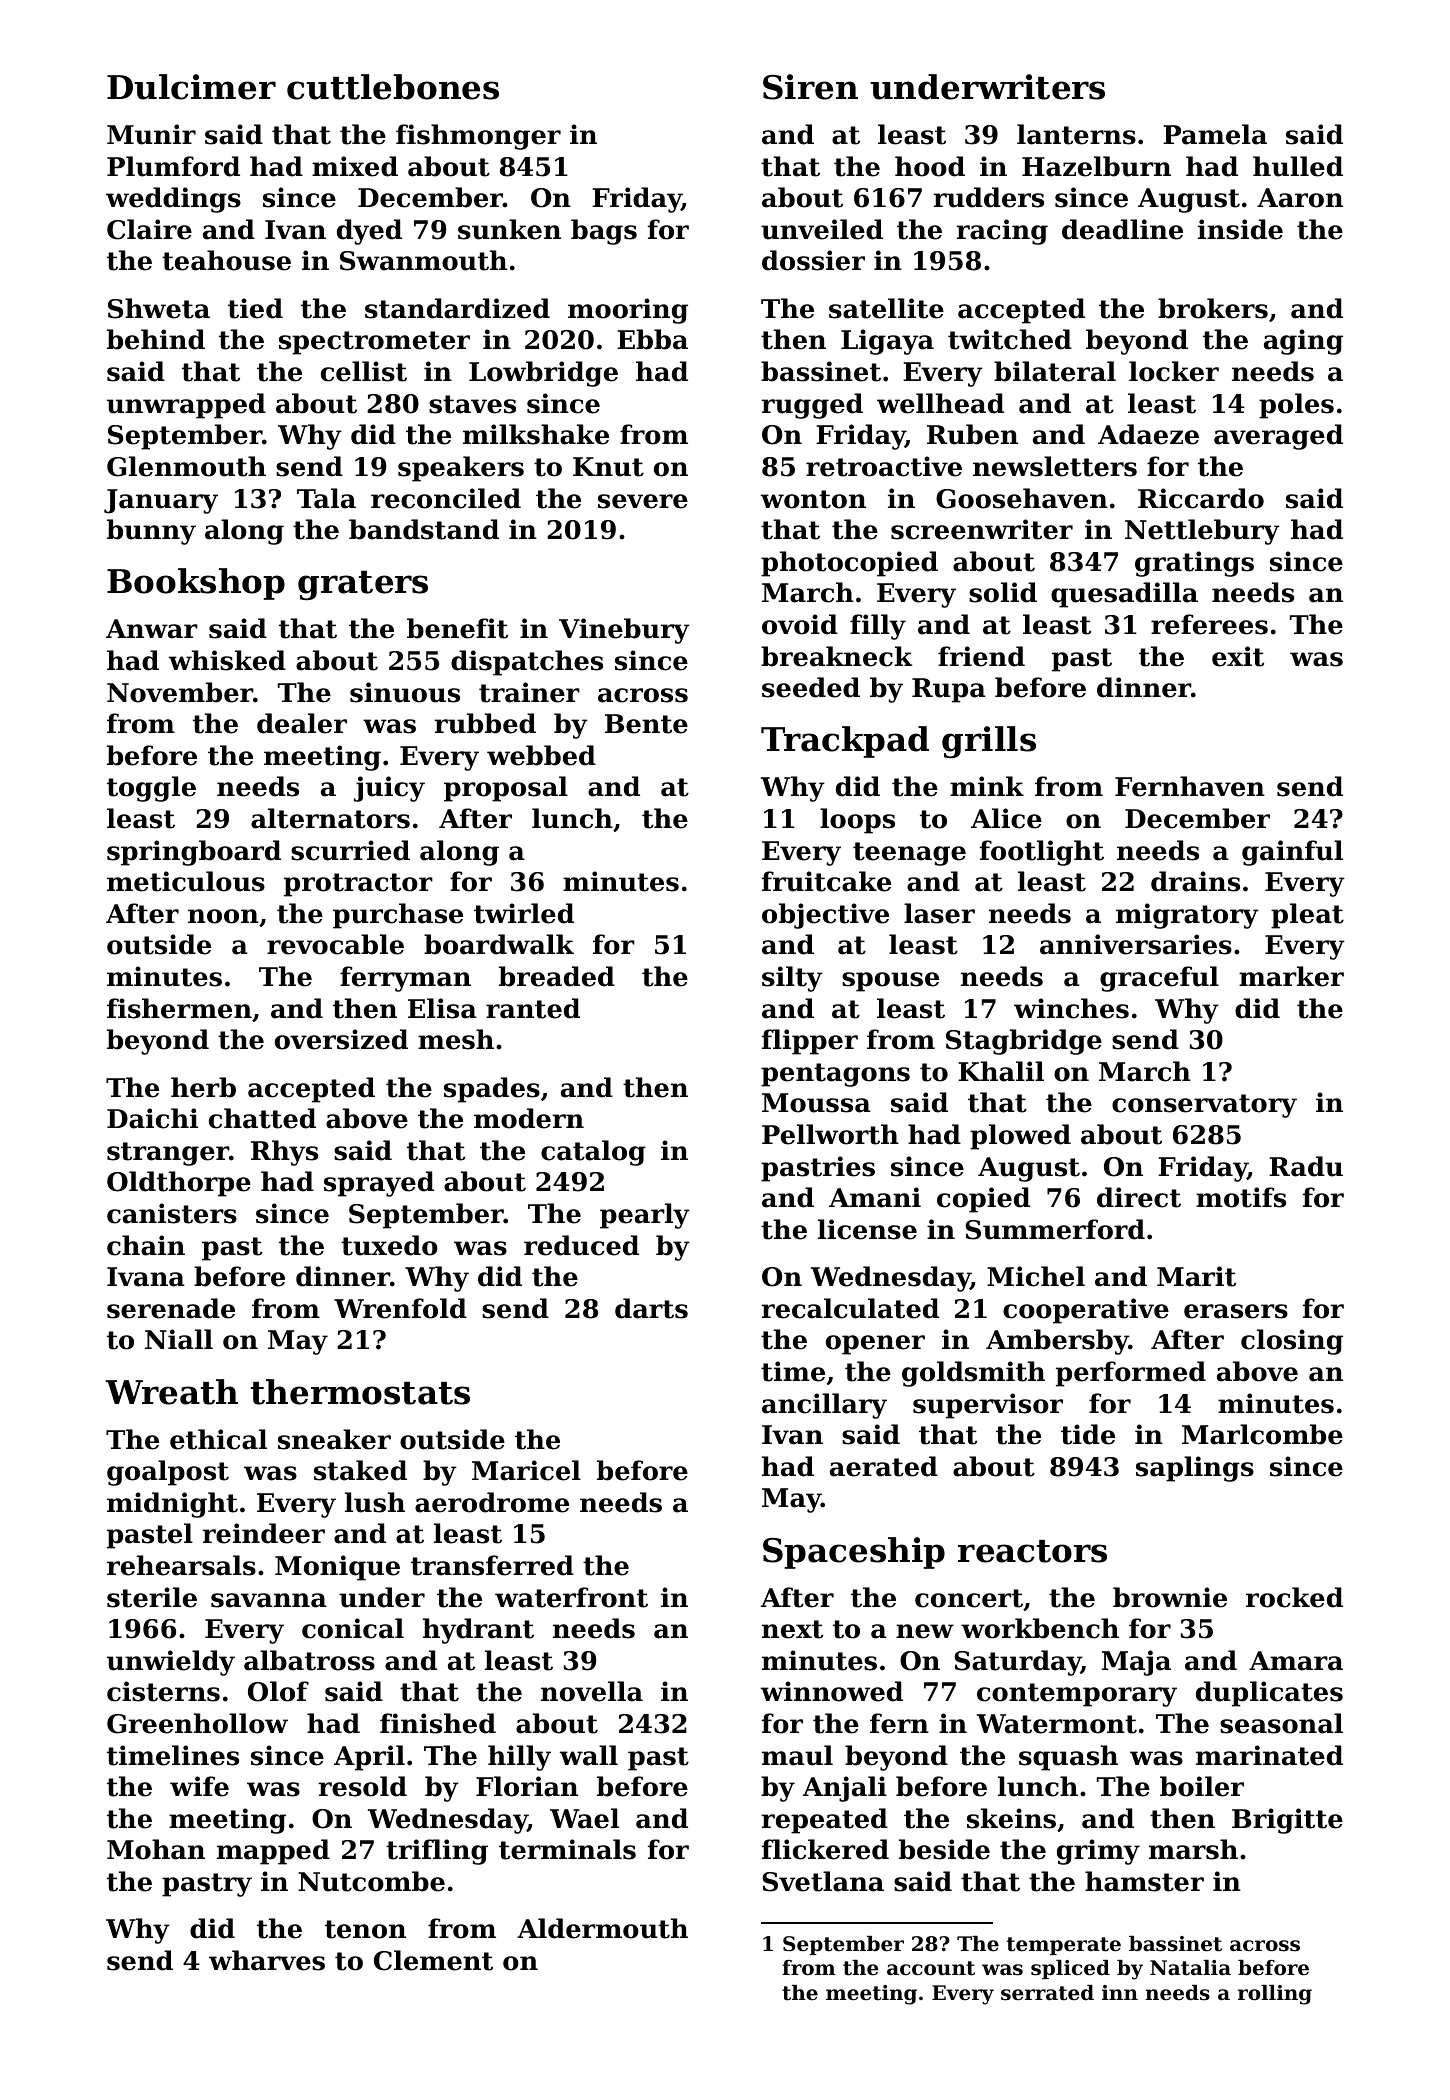 This page has width=1450, height=2100. Describe the element at coordinates (541, 755) in the page. I see `webbed` at that location.
